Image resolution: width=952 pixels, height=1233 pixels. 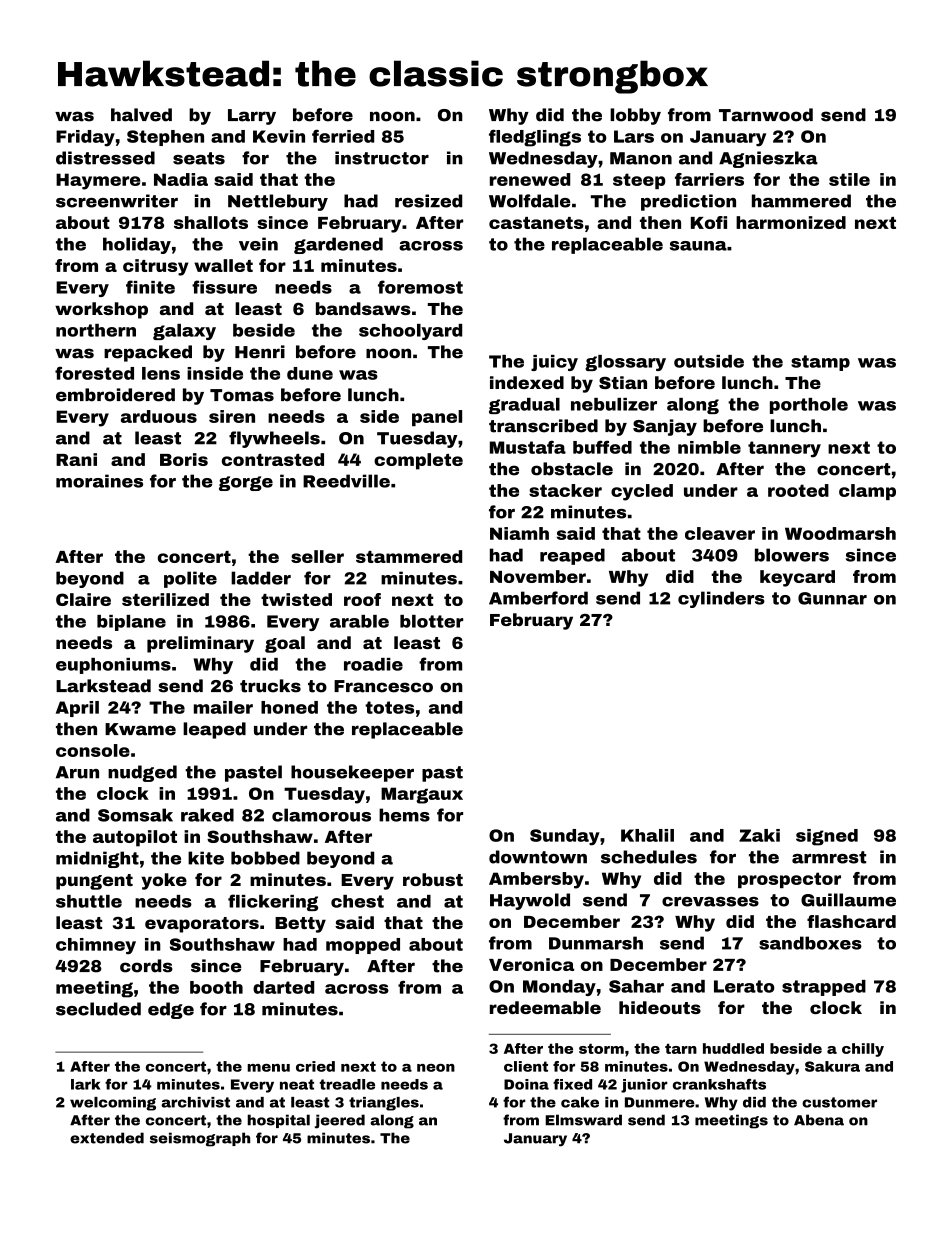 What do you see at coordinates (428, 201) in the screenshot?
I see `resized` at bounding box center [428, 201].
